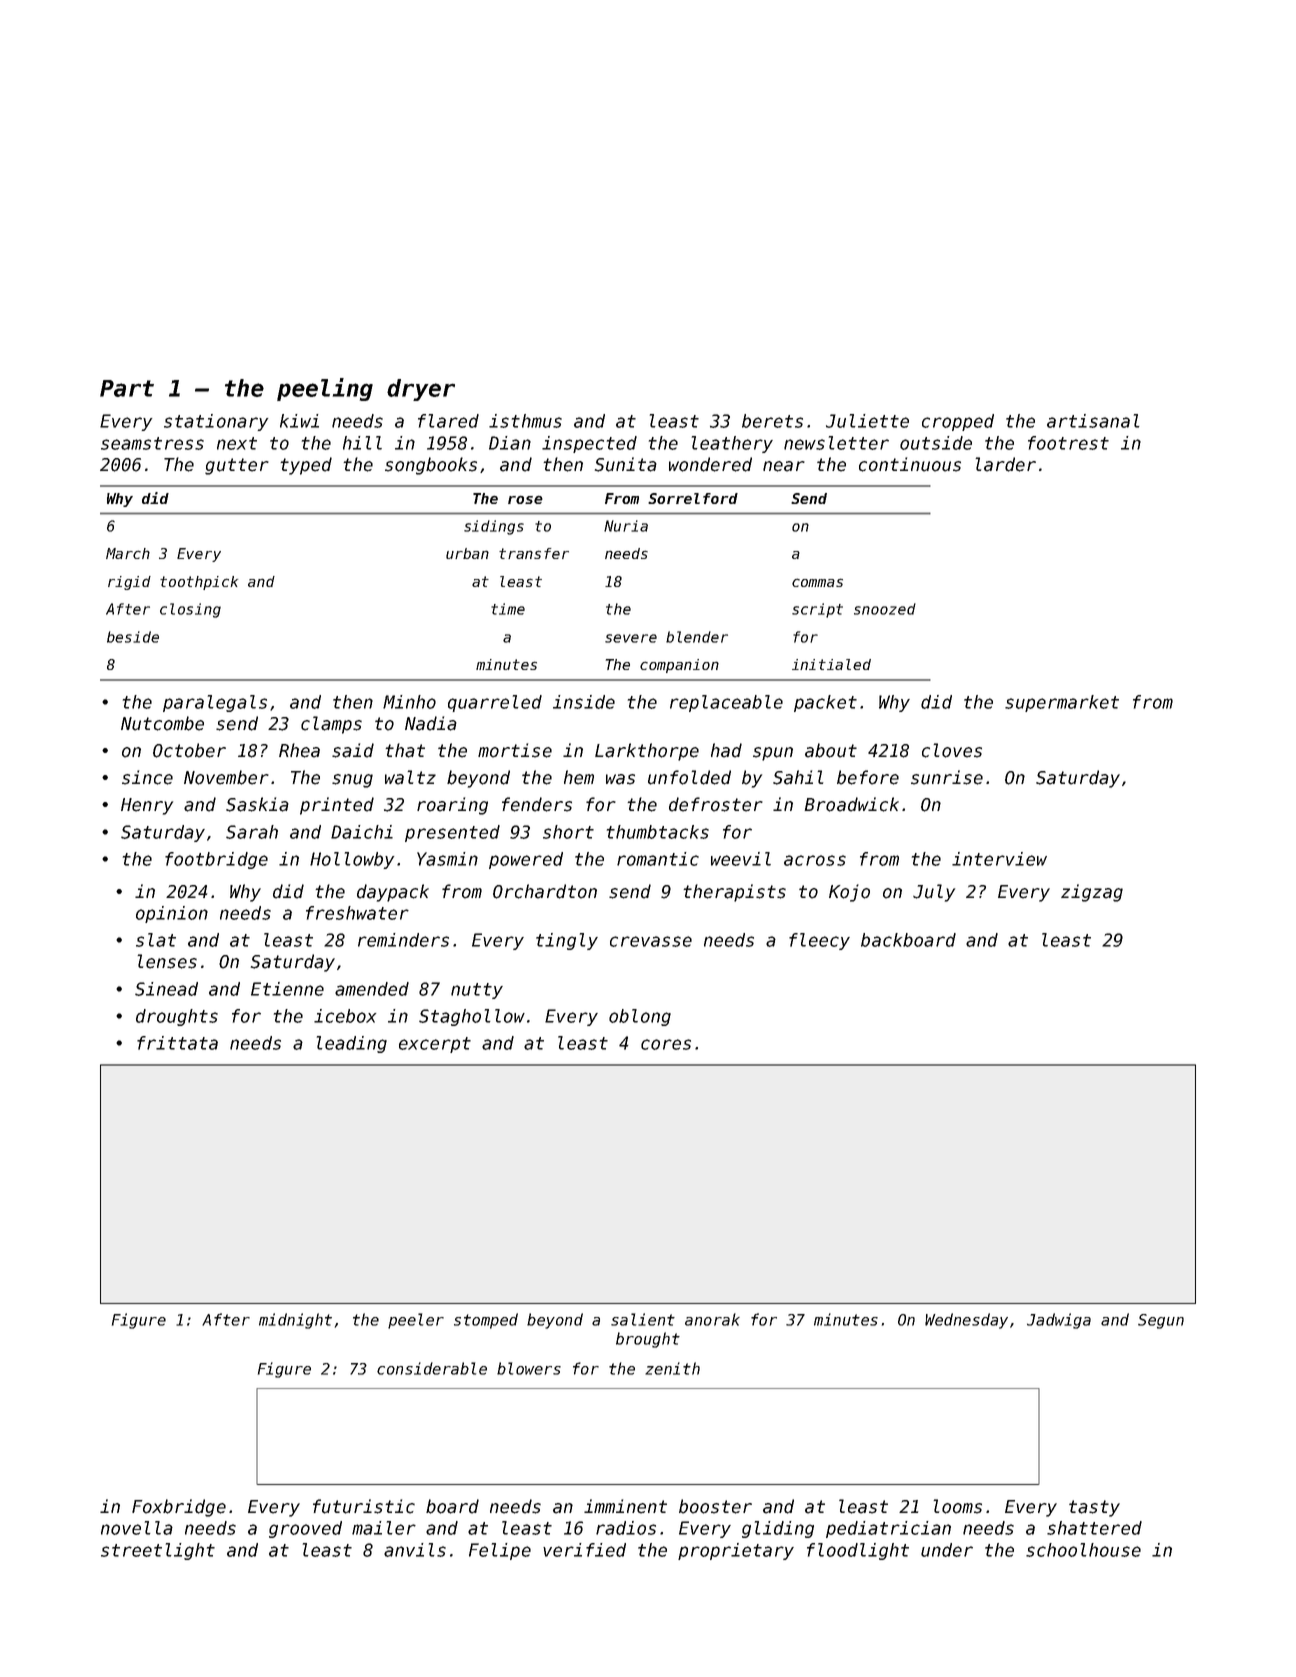 The height and width of the image is (1677, 1296). Describe the element at coordinates (500, 1551) in the image. I see `Felipe` at that location.
